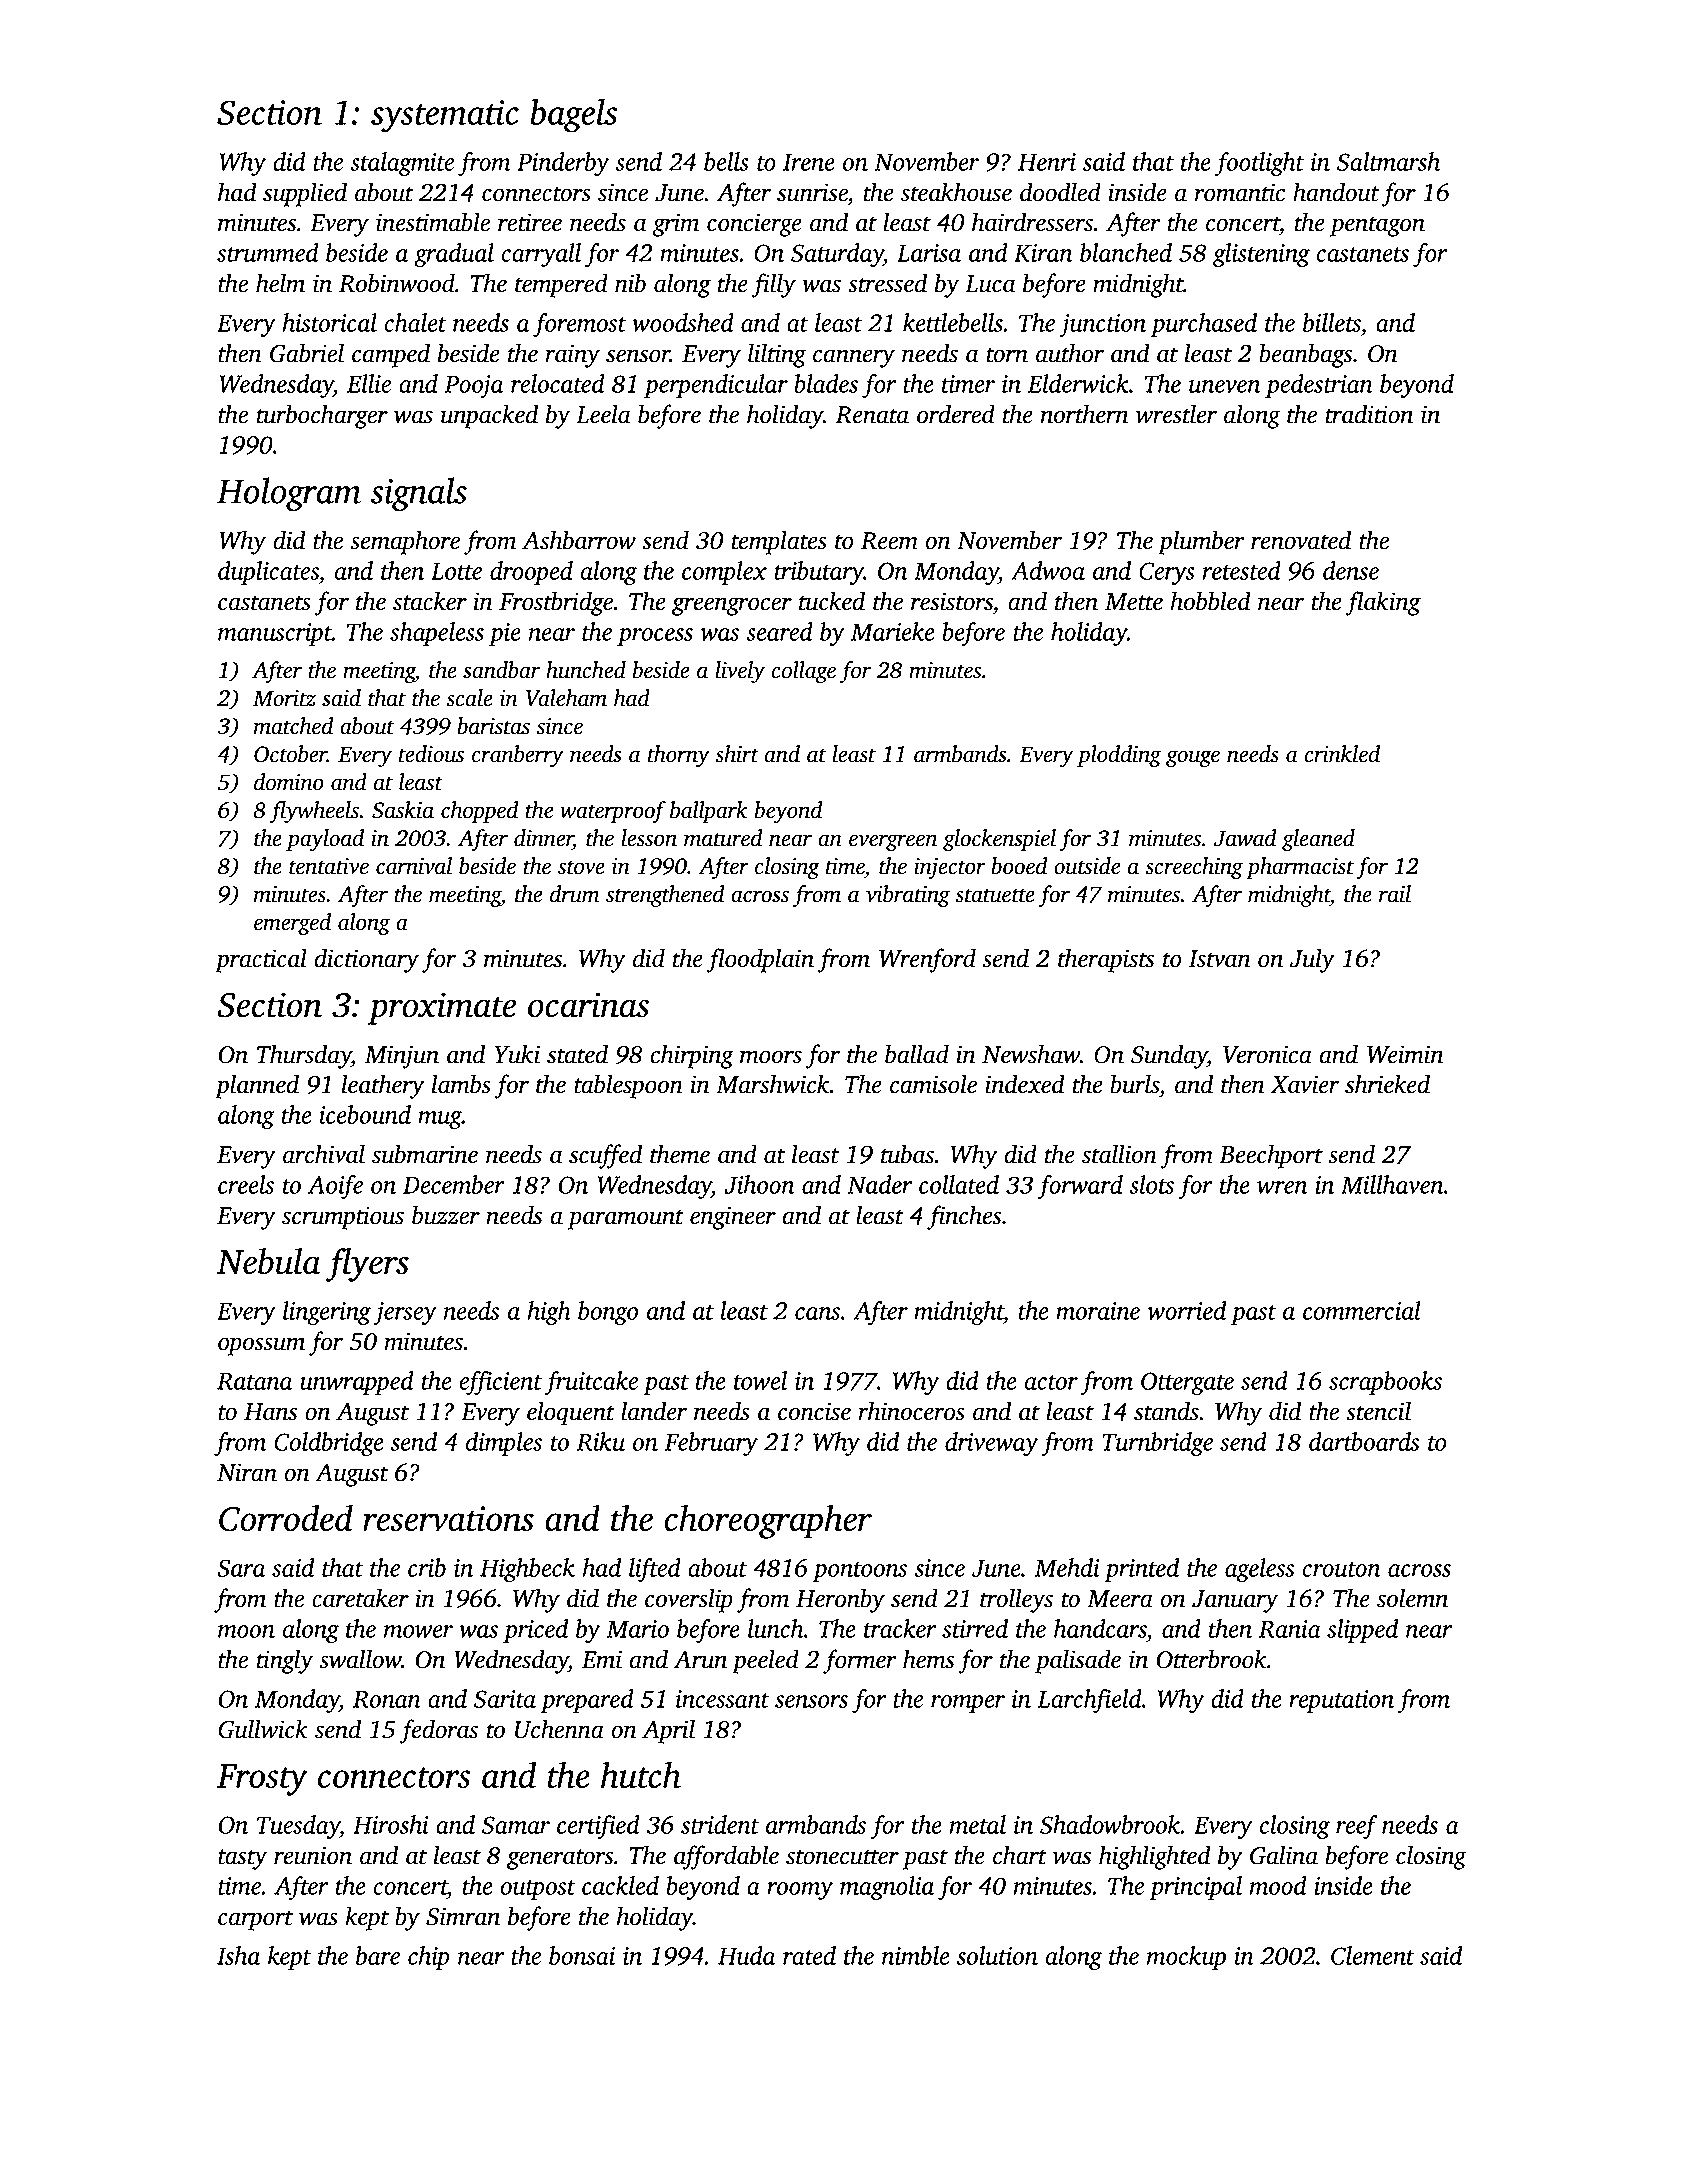 This document has width=1683, height=2178. Describe the element at coordinates (305, 194) in the document. I see `supplied` at that location.
